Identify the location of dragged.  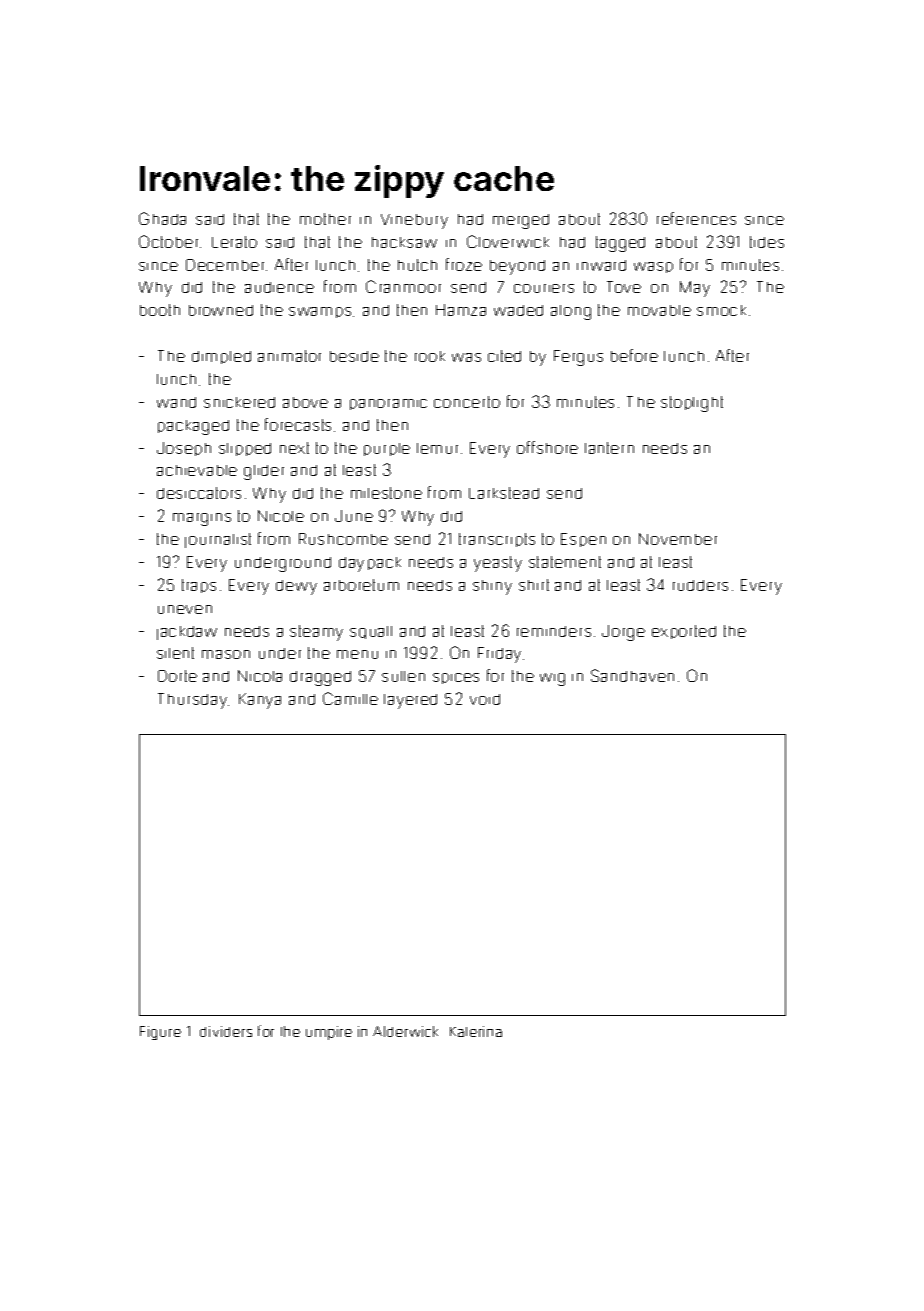
(320, 678).
